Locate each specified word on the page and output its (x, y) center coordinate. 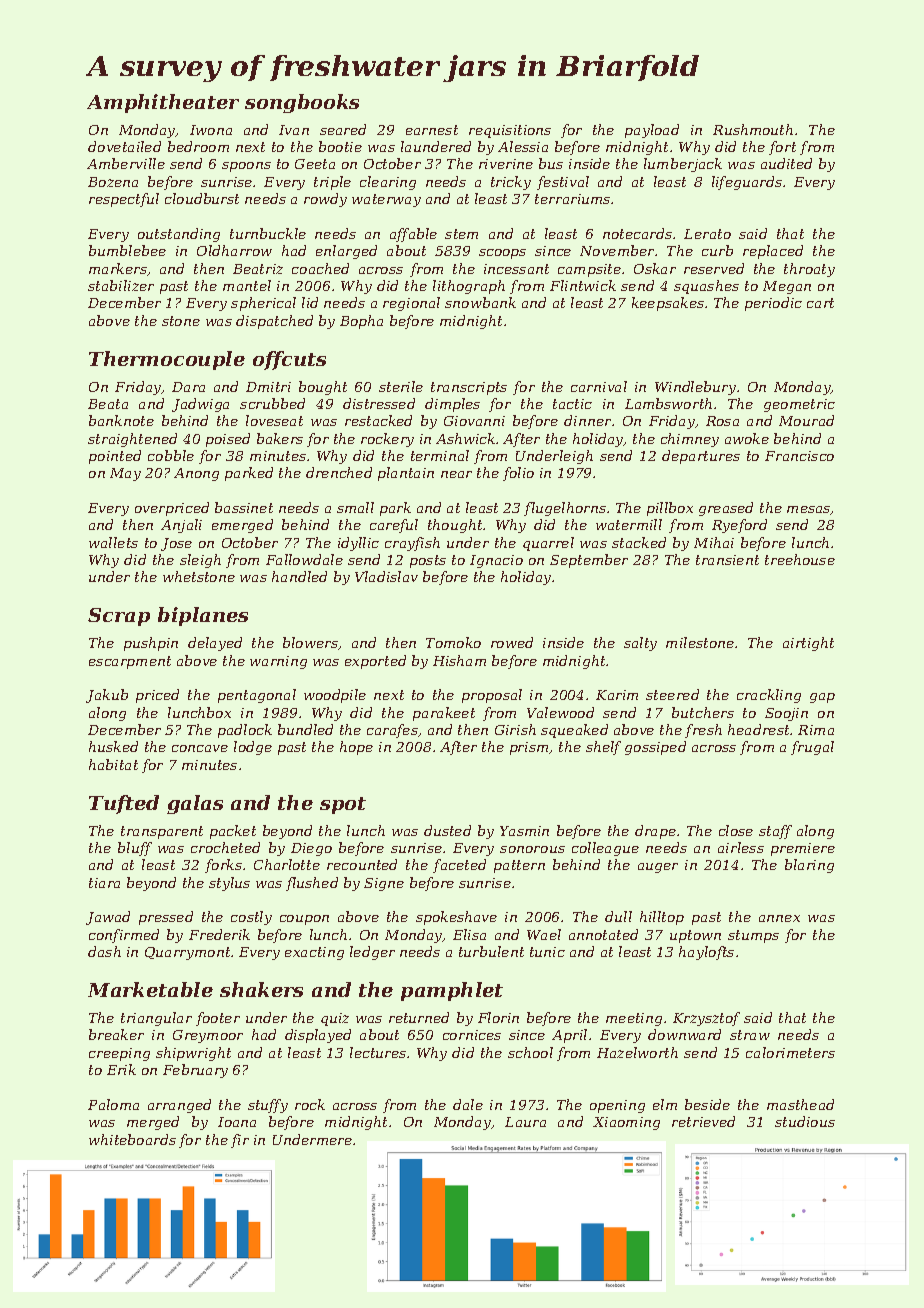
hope (356, 748)
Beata (108, 404)
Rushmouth (753, 129)
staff (775, 832)
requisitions (510, 131)
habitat (113, 764)
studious (805, 1121)
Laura (525, 1122)
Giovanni (474, 421)
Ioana (237, 1122)
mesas (809, 510)
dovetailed (124, 146)
